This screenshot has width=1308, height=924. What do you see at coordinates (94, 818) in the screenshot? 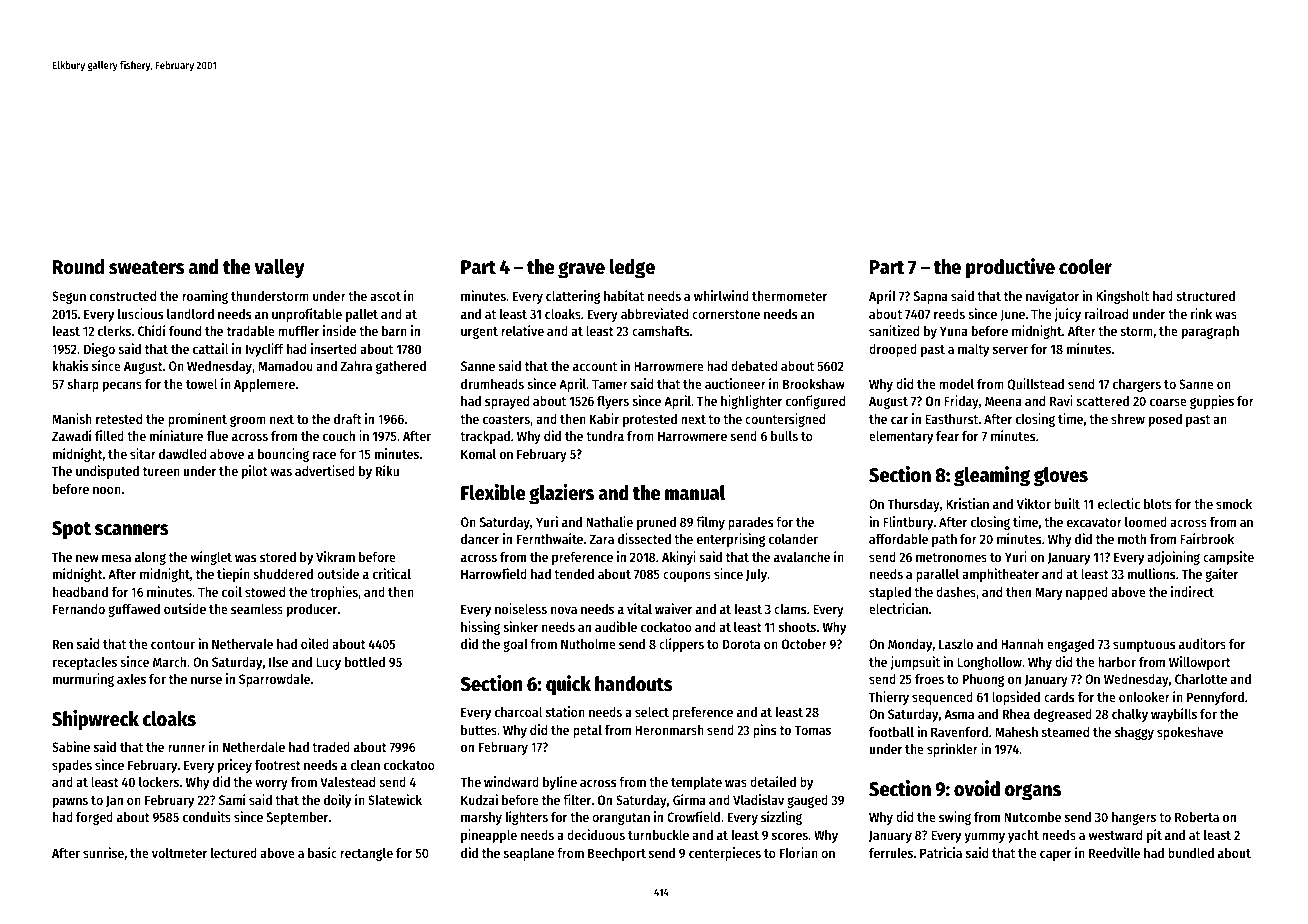
I see `forged` at bounding box center [94, 818].
